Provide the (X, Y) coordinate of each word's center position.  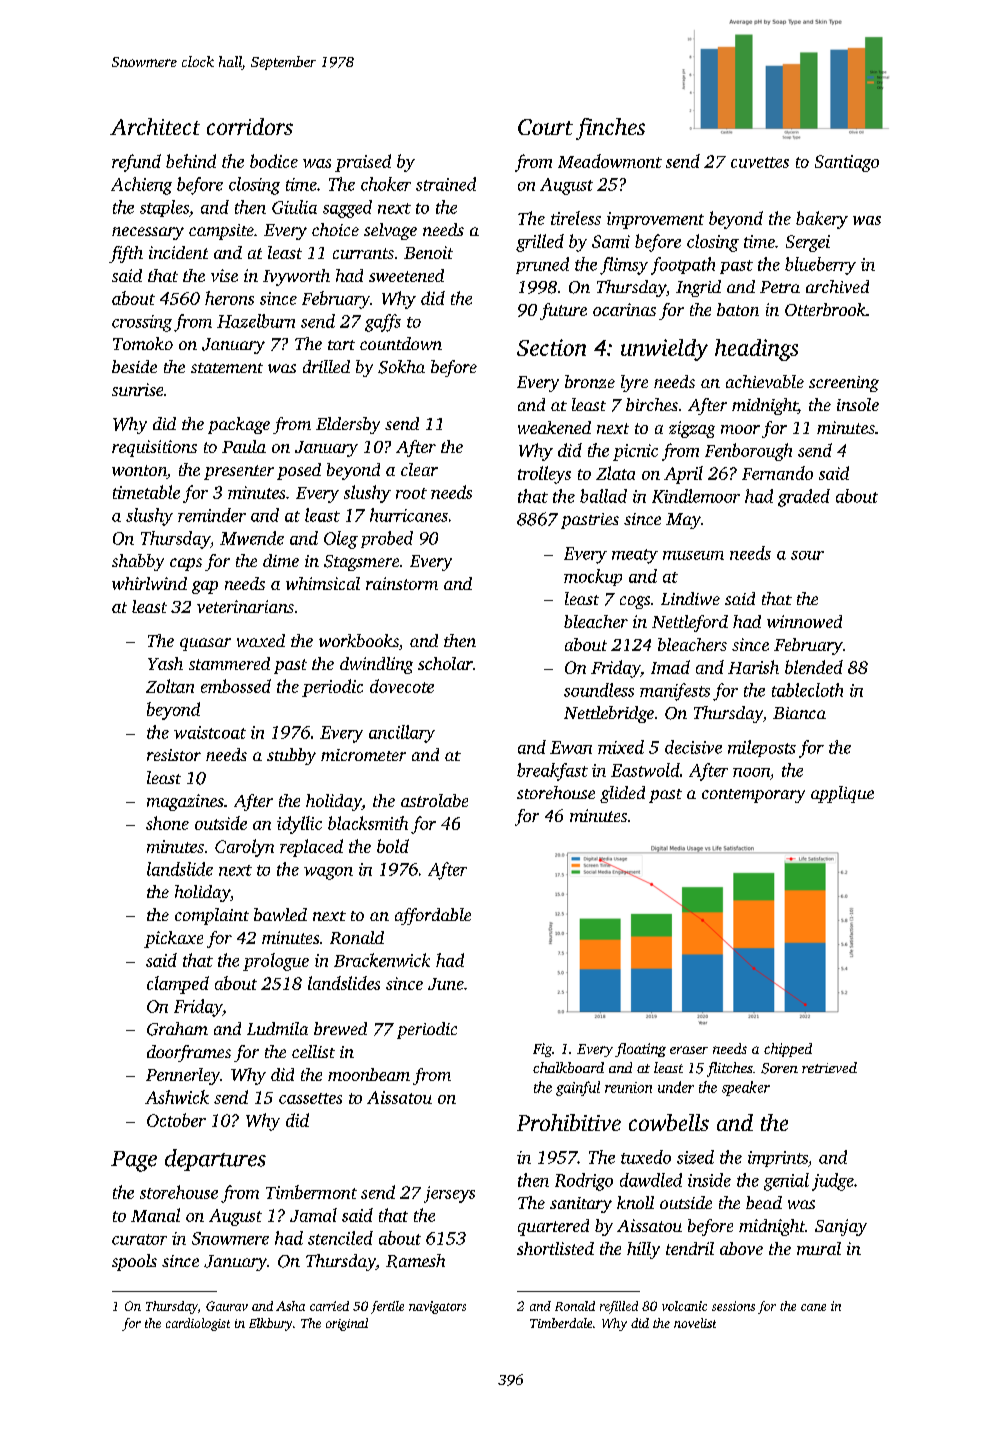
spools (134, 1262)
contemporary (753, 796)
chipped (788, 1050)
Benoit (428, 252)
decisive (693, 747)
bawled (280, 914)
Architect (155, 126)
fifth (126, 254)
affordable (433, 916)
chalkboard (568, 1067)
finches (610, 129)
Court (545, 127)
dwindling (376, 665)
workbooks (359, 640)
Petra (780, 287)
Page (134, 1161)
